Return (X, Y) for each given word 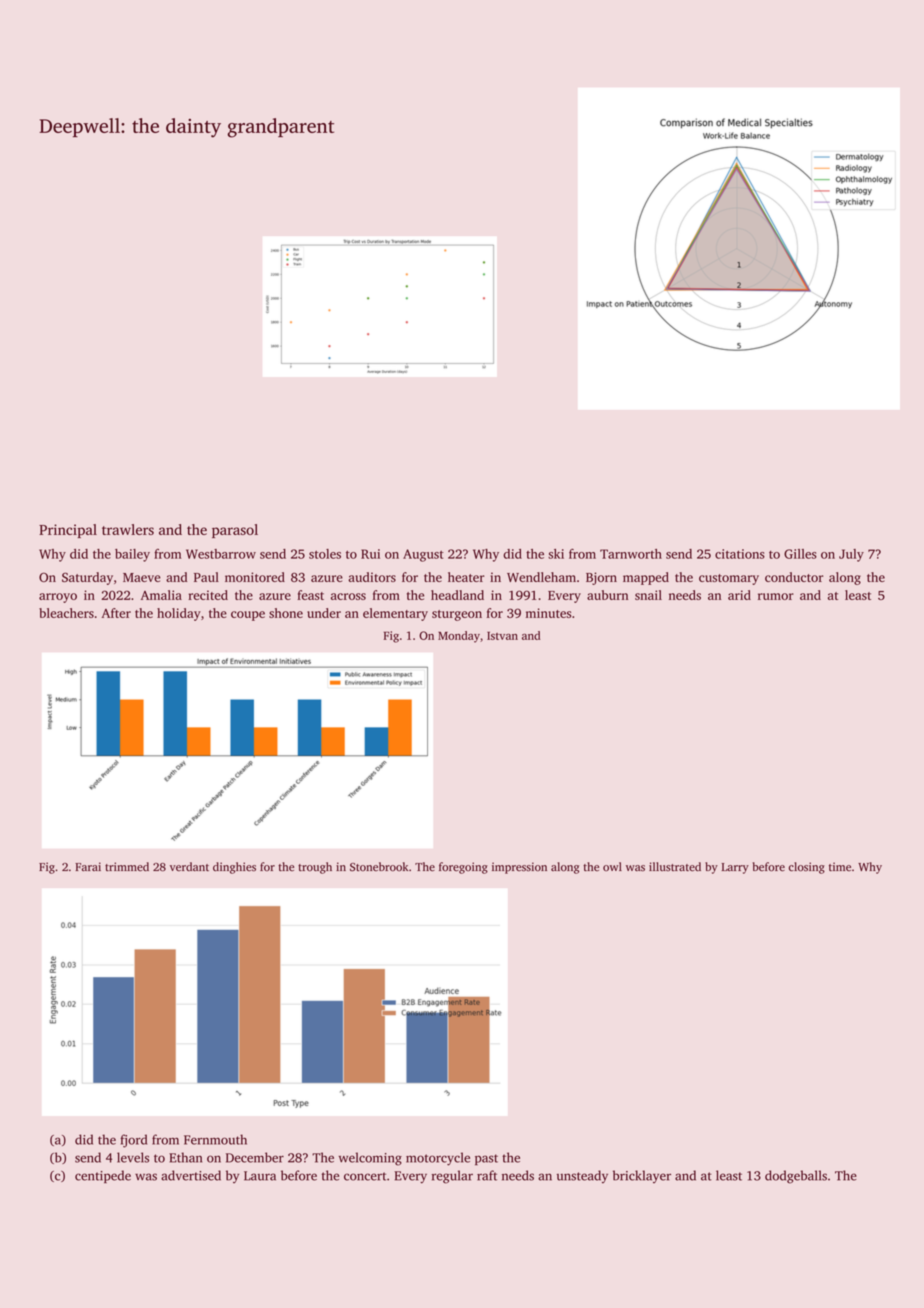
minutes (548, 613)
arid (739, 595)
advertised (191, 1175)
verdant (189, 867)
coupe (248, 616)
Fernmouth (215, 1139)
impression (519, 868)
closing (807, 868)
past (486, 1159)
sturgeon (457, 615)
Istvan (502, 636)
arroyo (58, 598)
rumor (776, 596)
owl (612, 867)
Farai (88, 866)
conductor (794, 577)
